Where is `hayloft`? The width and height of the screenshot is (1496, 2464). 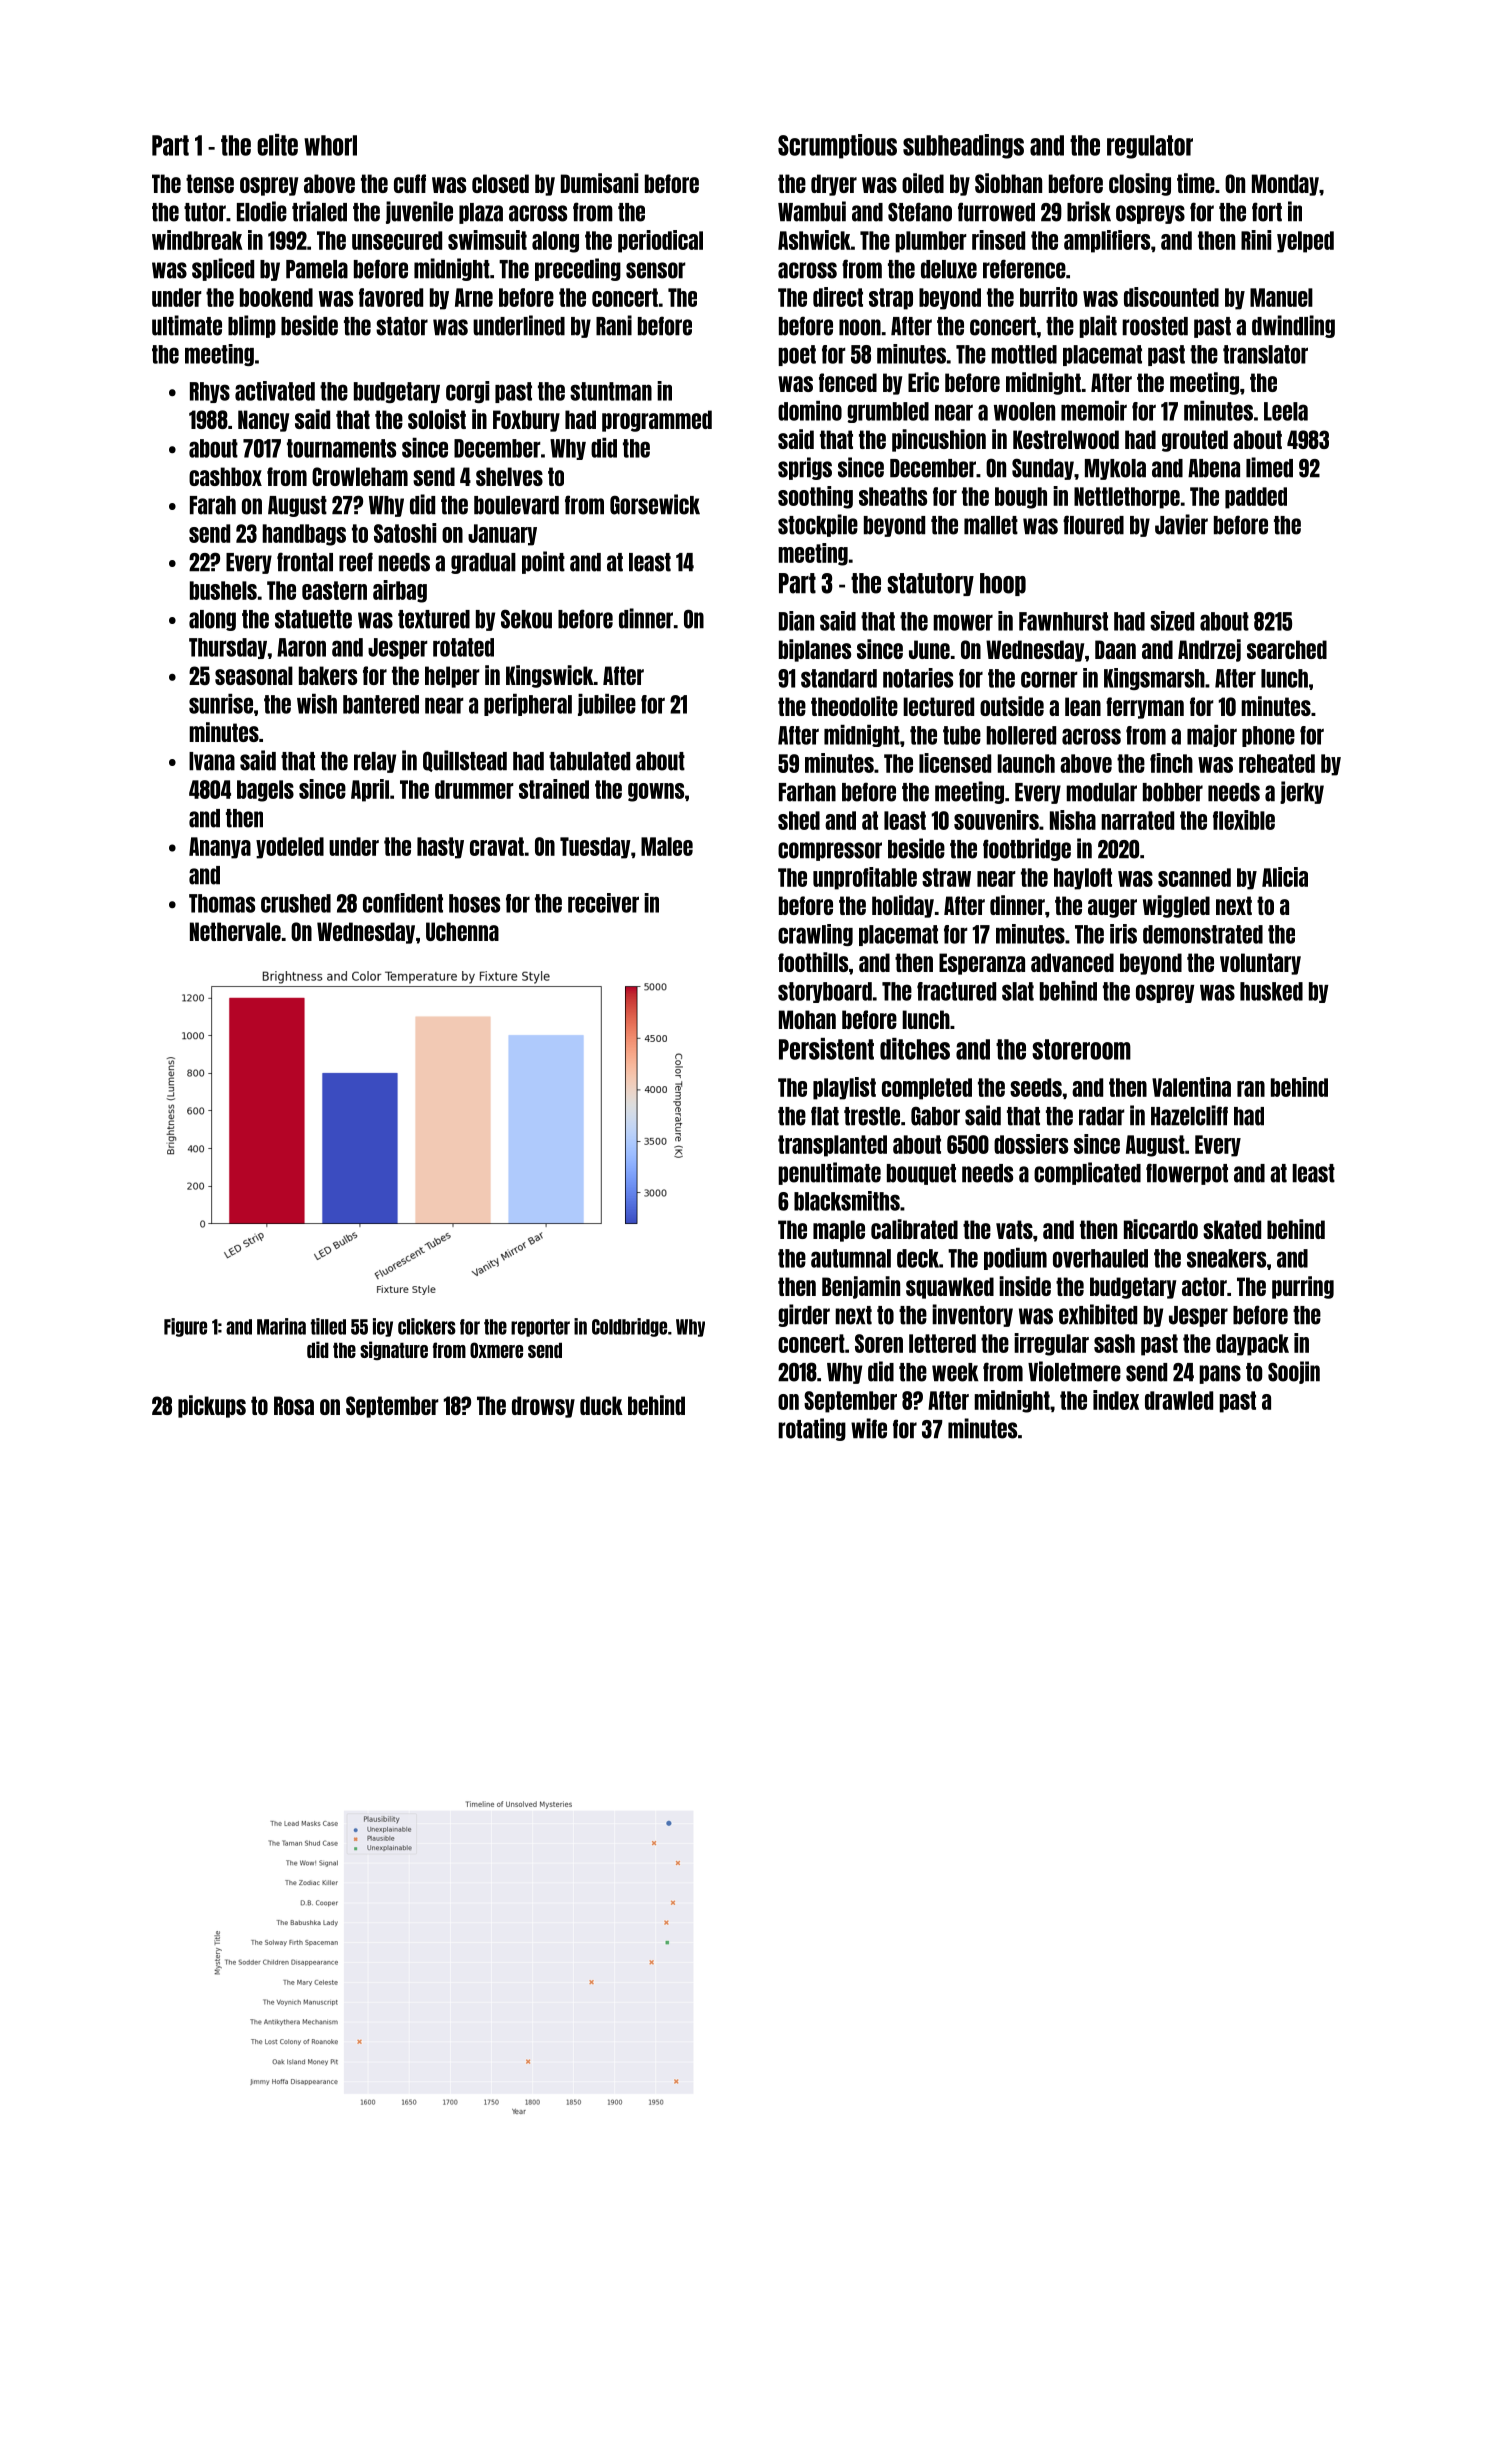 hayloft is located at coordinates (1083, 879).
